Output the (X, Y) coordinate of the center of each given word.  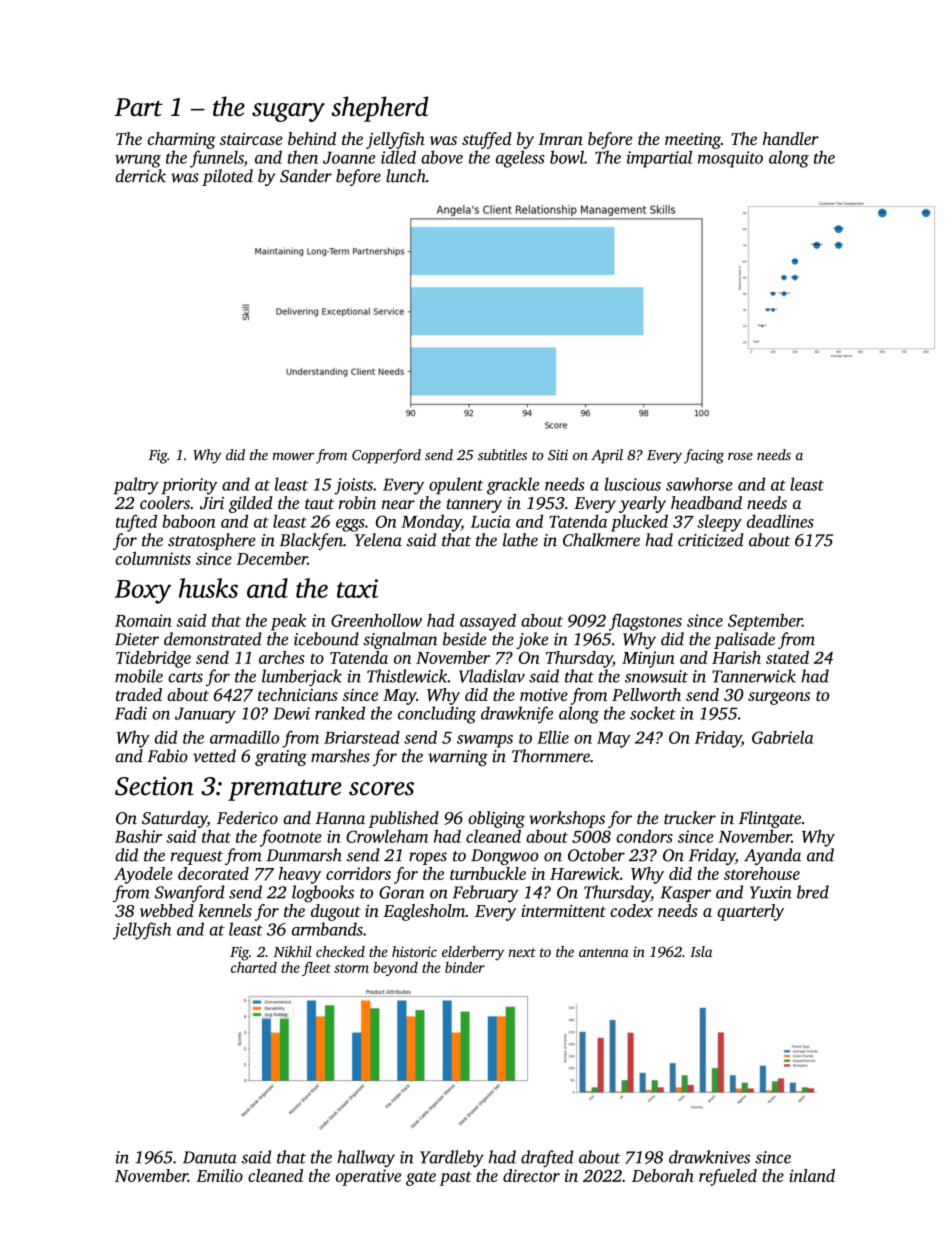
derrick (140, 176)
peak (288, 622)
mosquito (730, 159)
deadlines (780, 521)
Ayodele (143, 875)
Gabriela (782, 737)
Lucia (490, 521)
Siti (558, 455)
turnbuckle (488, 873)
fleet (316, 969)
